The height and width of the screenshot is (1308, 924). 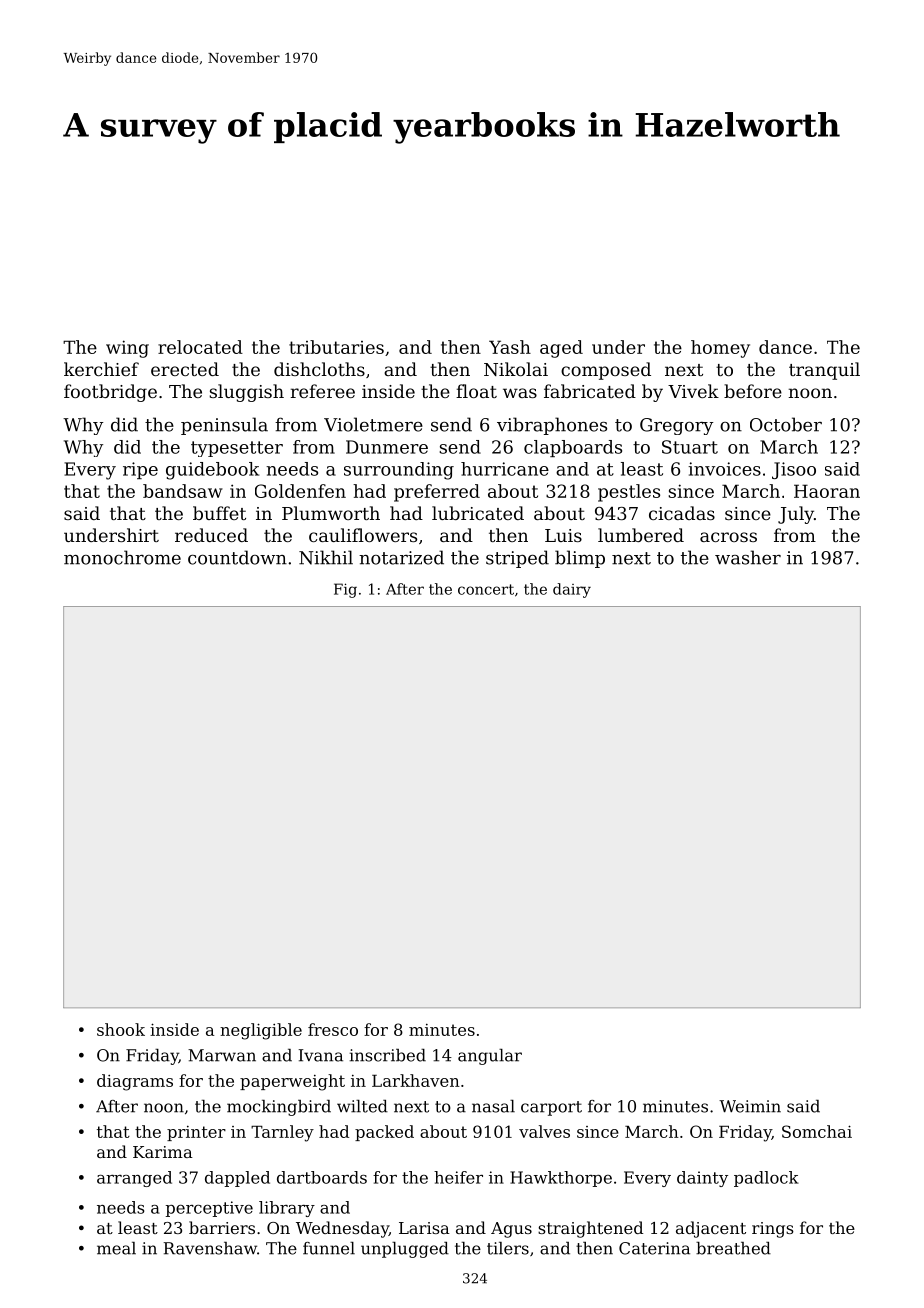 What do you see at coordinates (210, 1248) in the screenshot?
I see `Ravenshaw` at bounding box center [210, 1248].
